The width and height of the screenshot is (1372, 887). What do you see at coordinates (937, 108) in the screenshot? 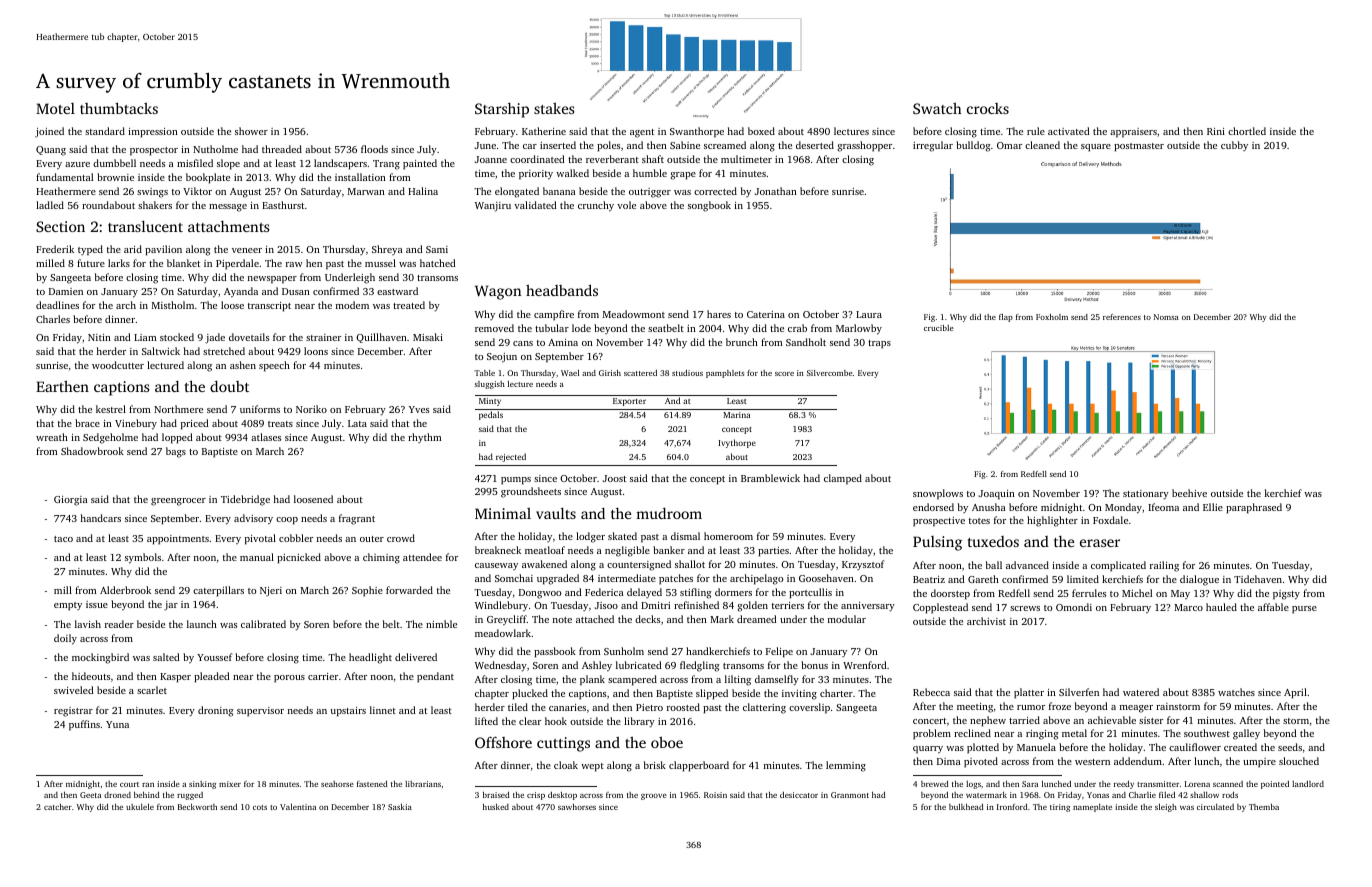
I see `Swatch` at bounding box center [937, 108].
